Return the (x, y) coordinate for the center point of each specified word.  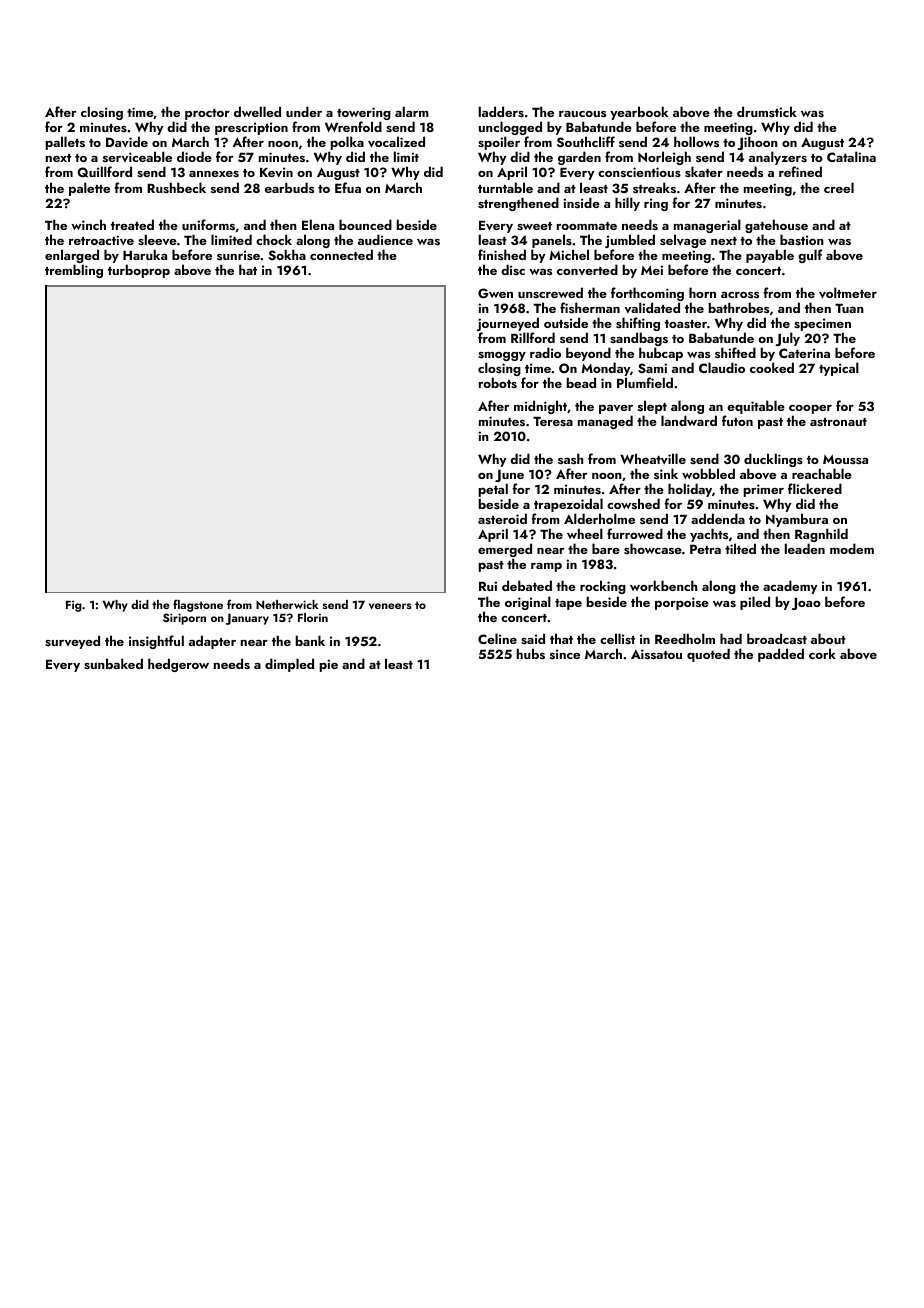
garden (579, 158)
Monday (606, 370)
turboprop (139, 271)
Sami (652, 368)
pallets (65, 143)
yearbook (639, 113)
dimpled (289, 665)
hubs (531, 653)
